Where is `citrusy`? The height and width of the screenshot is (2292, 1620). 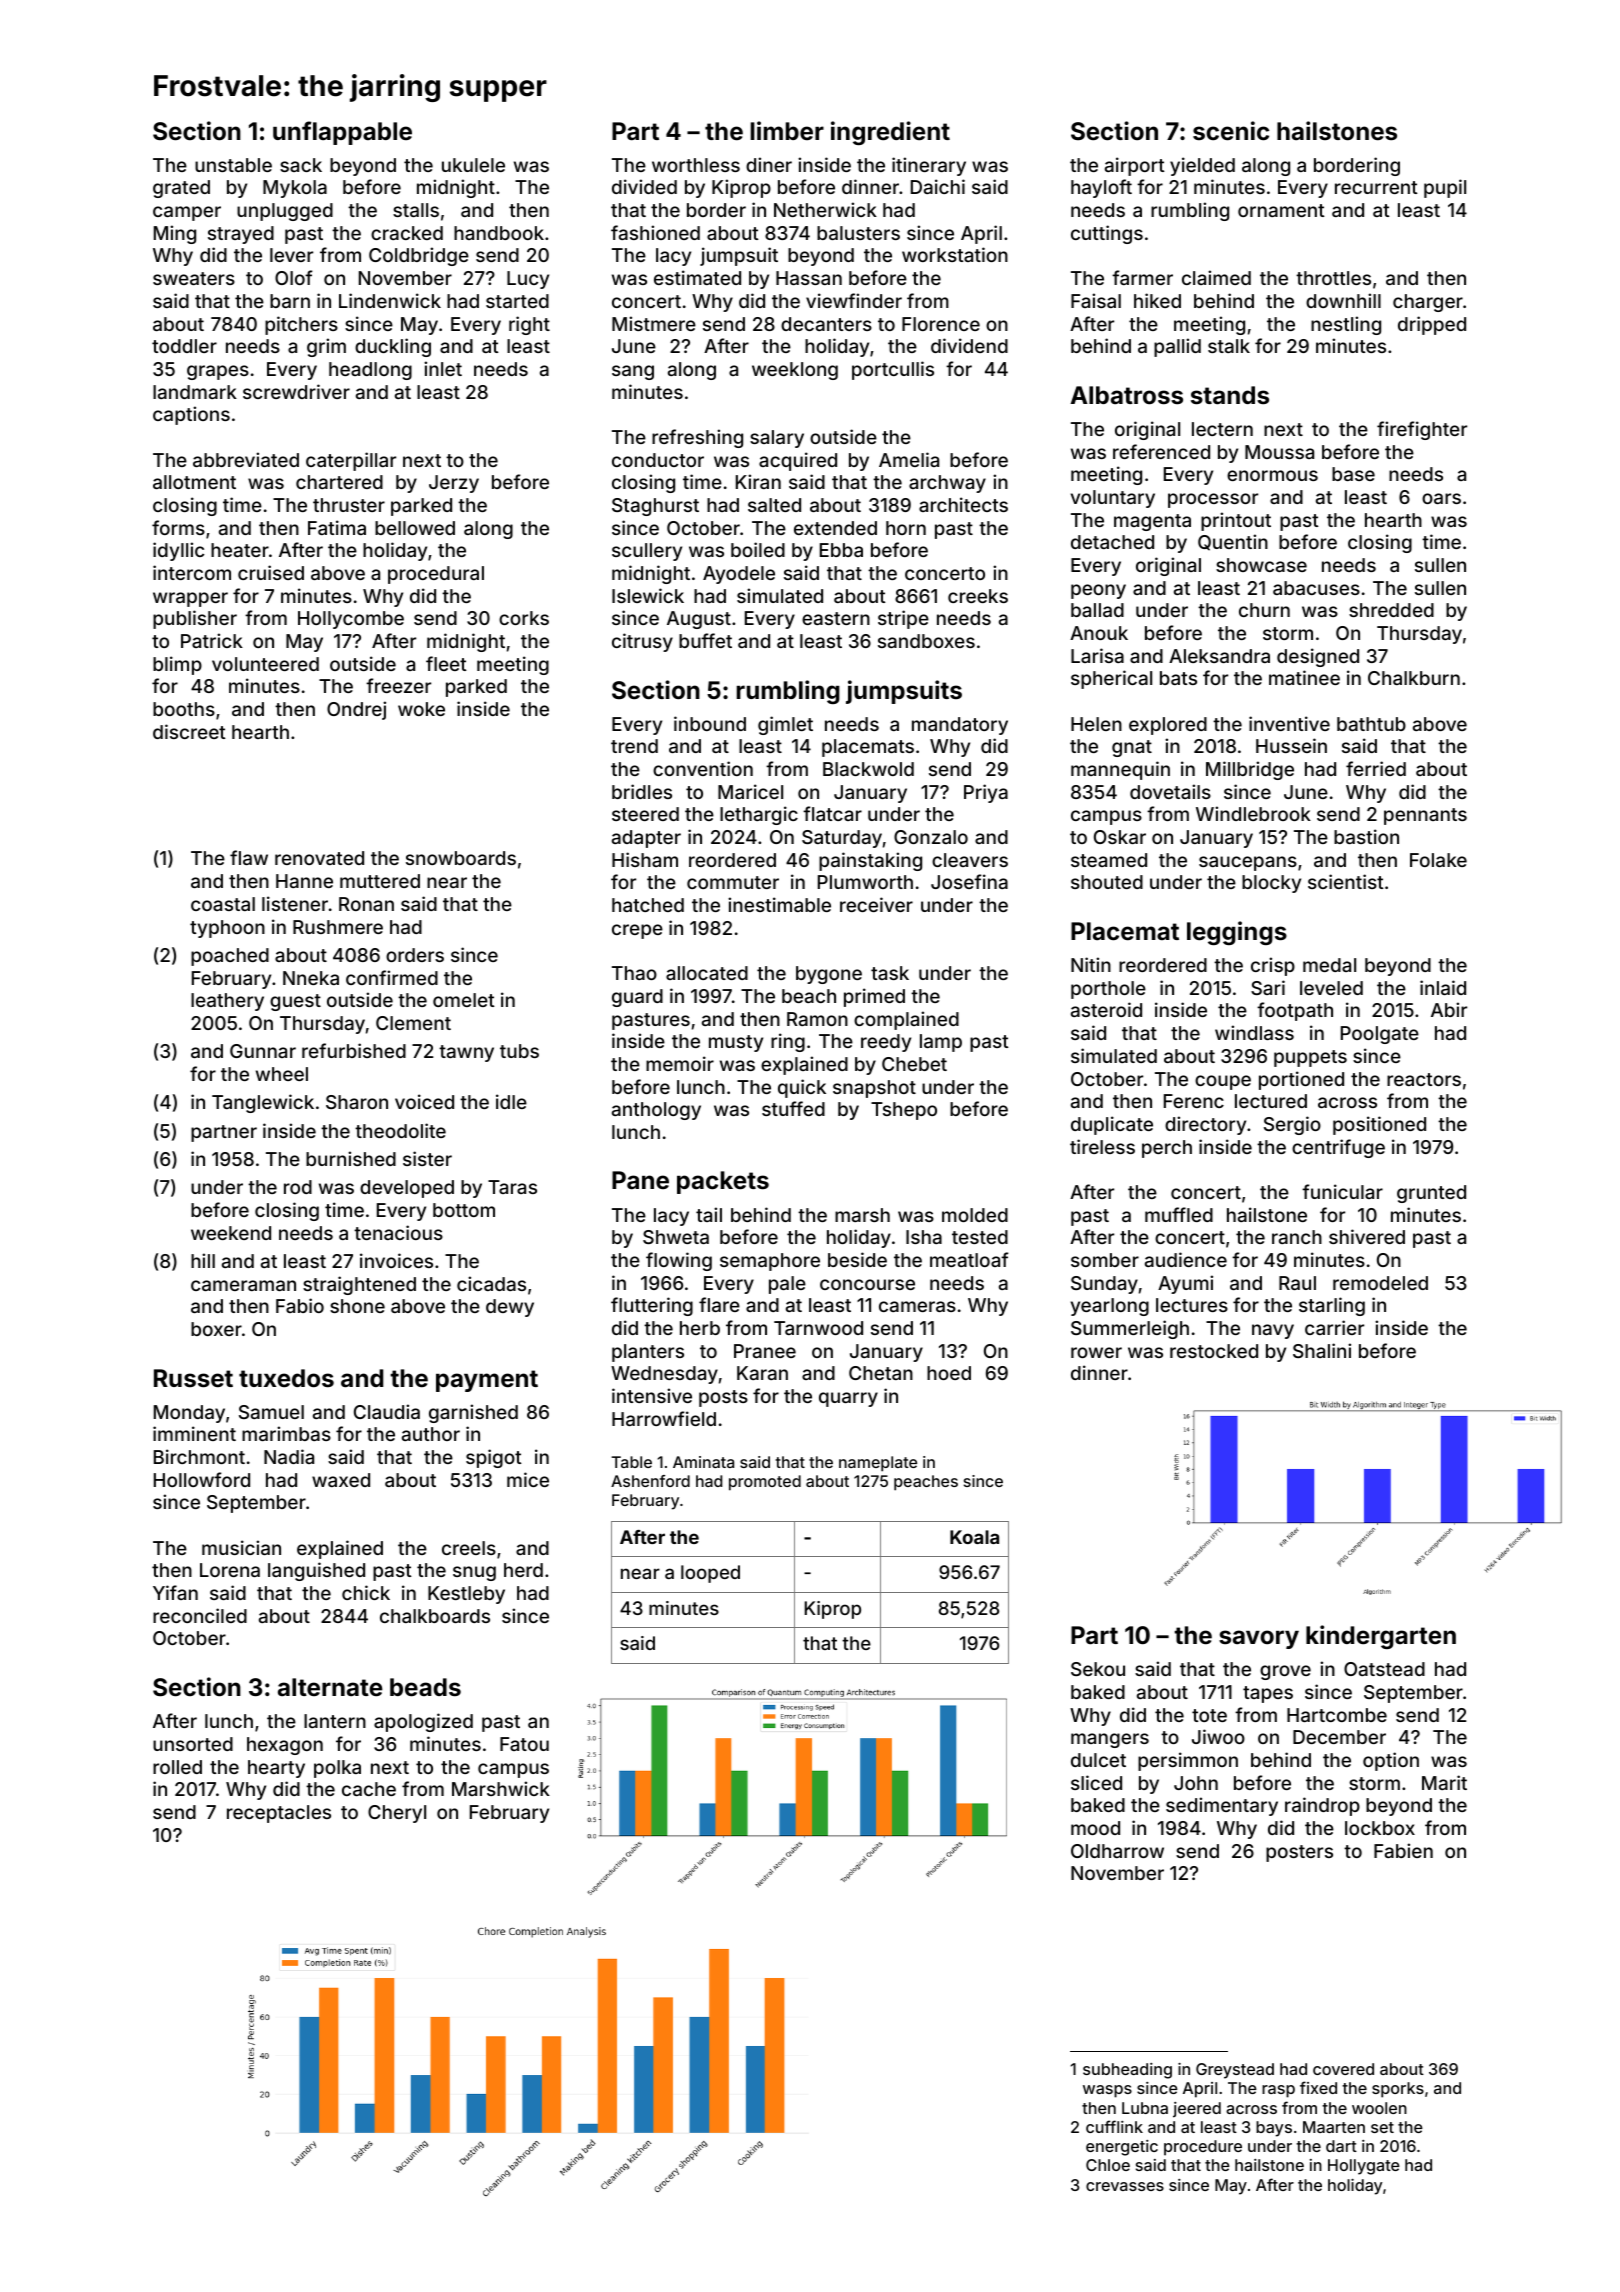
citrusy is located at coordinates (642, 642).
